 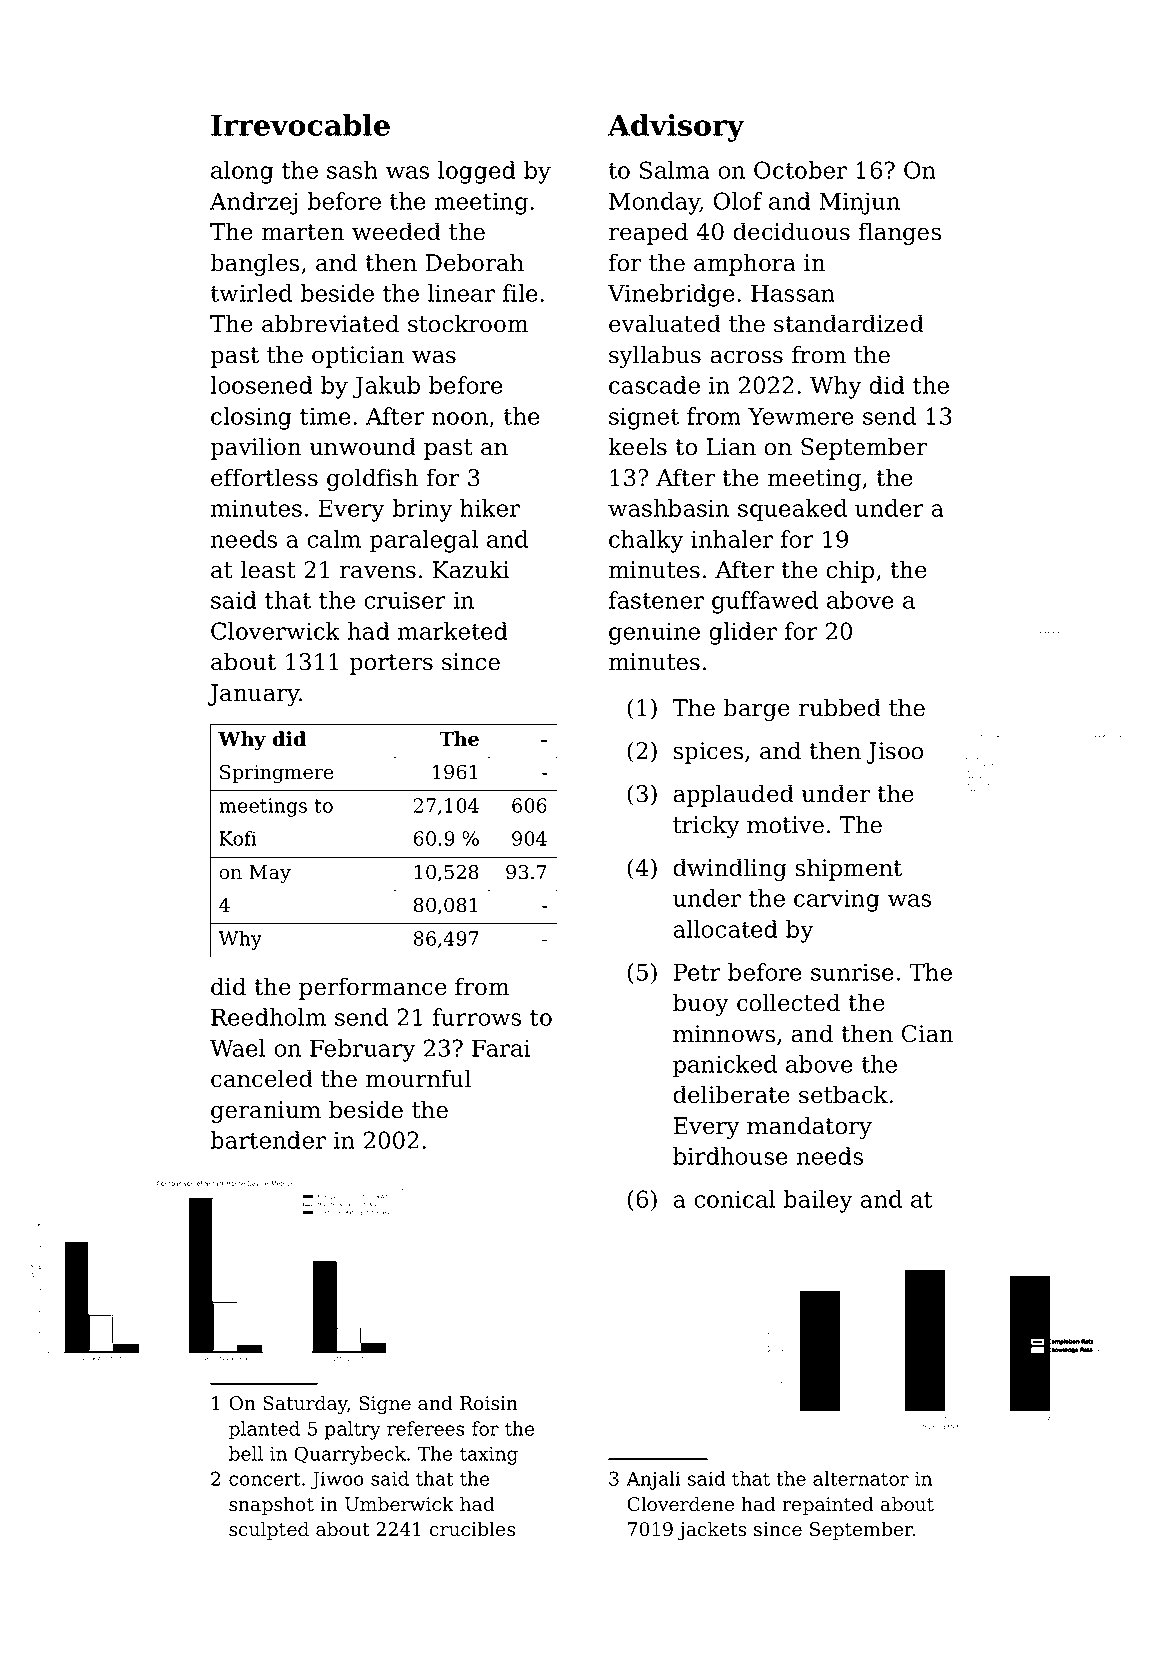 I want to click on tricky, so click(x=706, y=826).
